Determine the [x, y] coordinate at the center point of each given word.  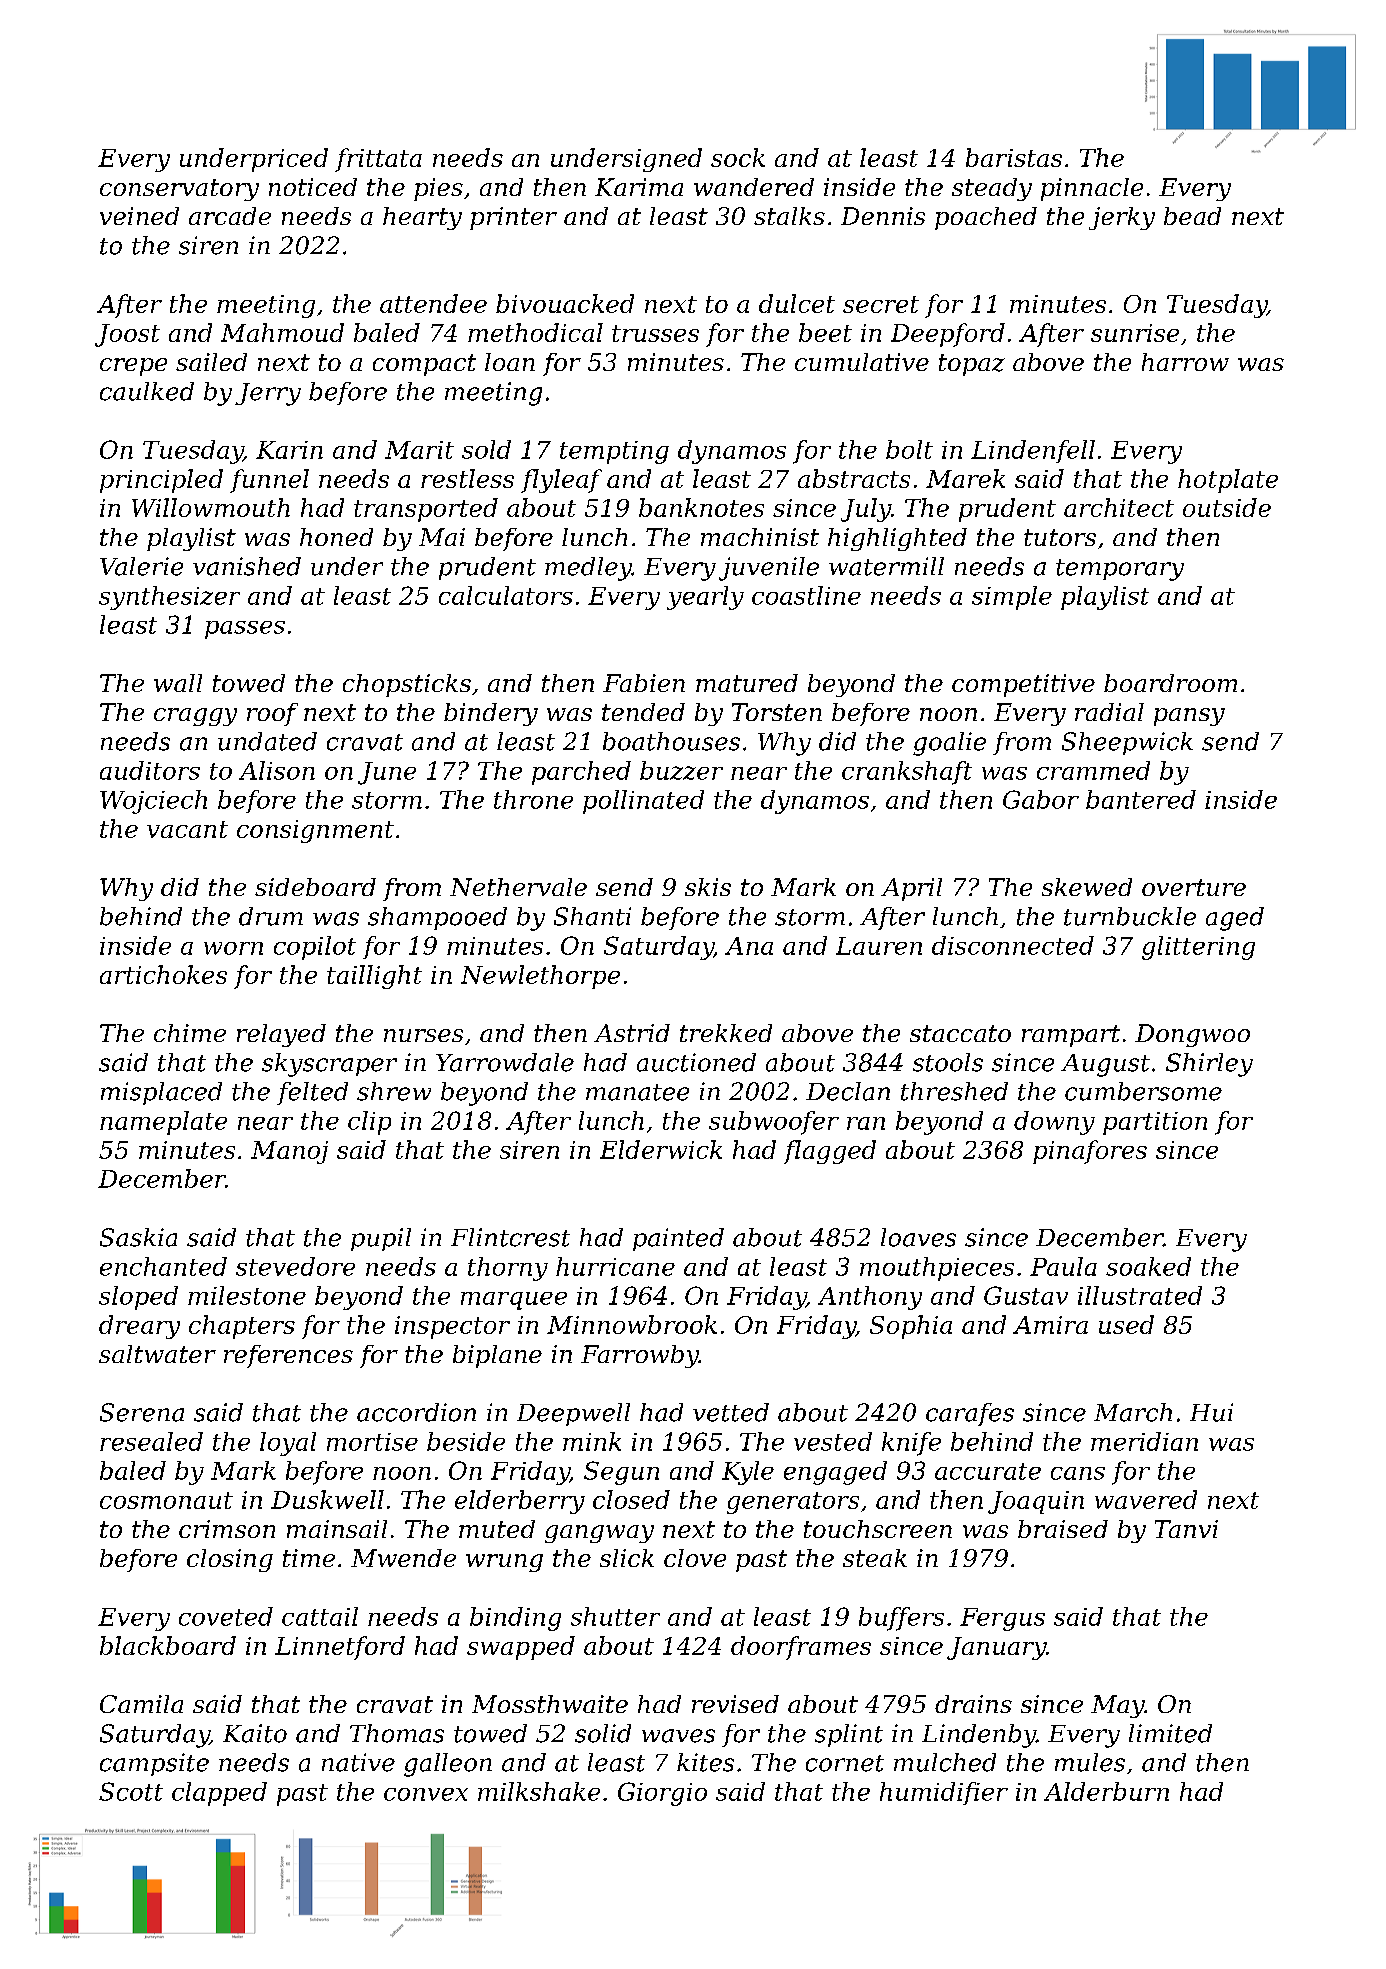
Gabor [1041, 799]
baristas [1014, 157]
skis [708, 887]
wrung [504, 1563]
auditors [150, 770]
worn [233, 948]
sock [738, 157]
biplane [497, 1356]
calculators [506, 595]
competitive [1023, 685]
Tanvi [1186, 1529]
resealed [151, 1441]
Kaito [255, 1733]
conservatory [179, 190]
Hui [1211, 1412]
